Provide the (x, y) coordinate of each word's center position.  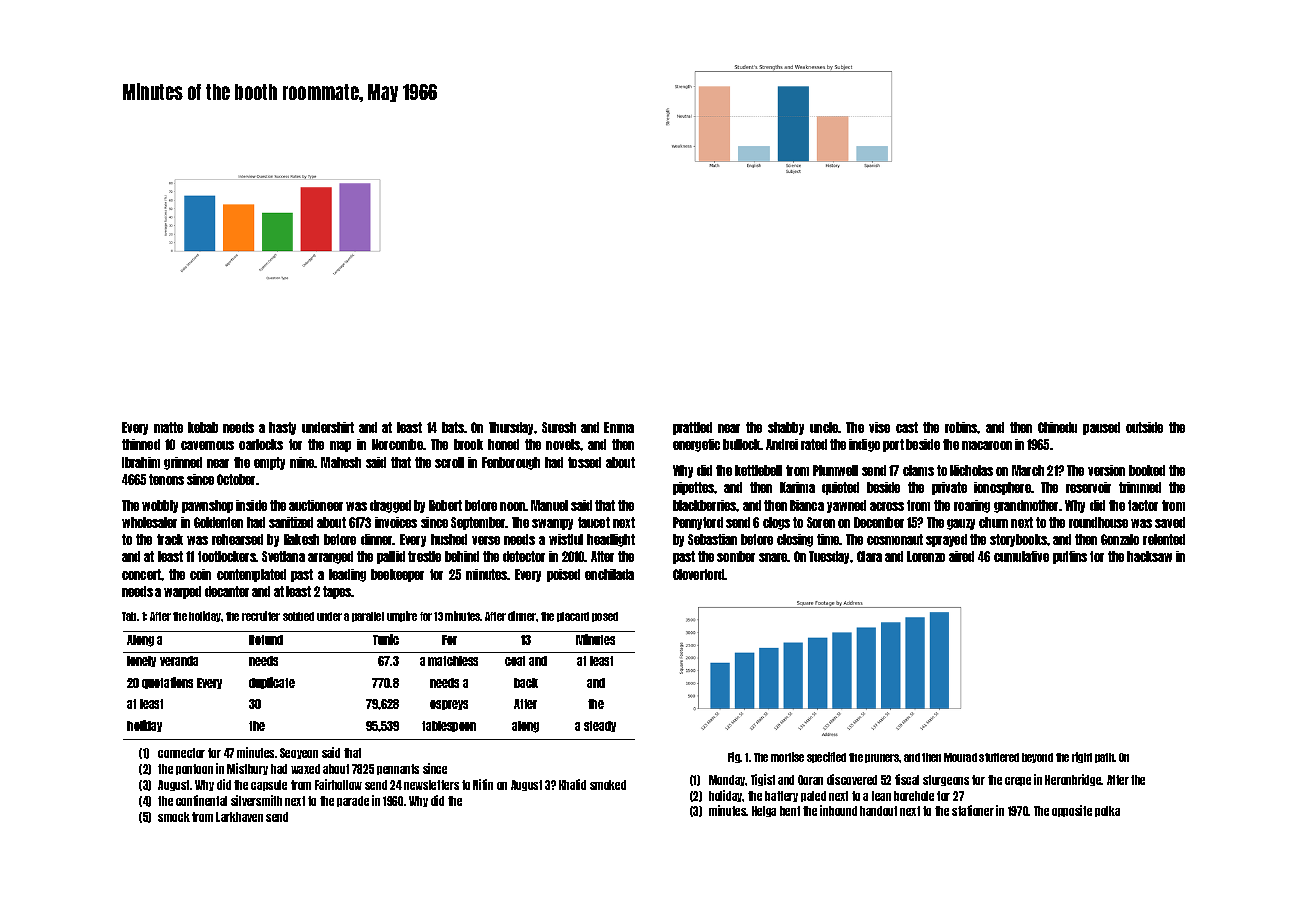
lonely (141, 661)
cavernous (207, 445)
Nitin (483, 784)
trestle (424, 556)
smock (174, 817)
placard (573, 617)
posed (605, 617)
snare (773, 557)
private (949, 488)
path (1104, 758)
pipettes (693, 488)
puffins (1070, 557)
